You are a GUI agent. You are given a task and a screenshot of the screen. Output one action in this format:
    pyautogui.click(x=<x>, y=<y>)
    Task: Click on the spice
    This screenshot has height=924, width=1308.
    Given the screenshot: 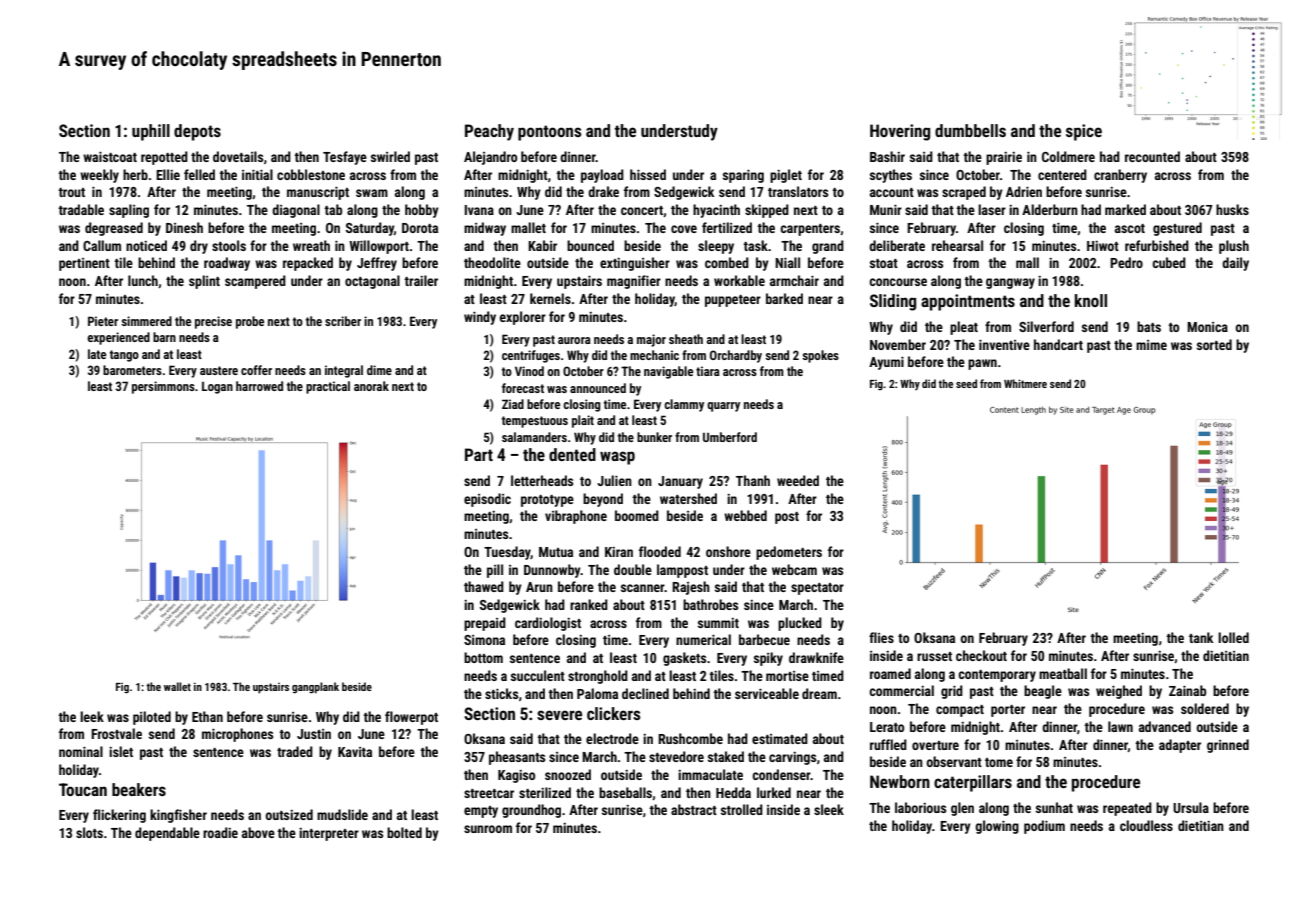 What is the action you would take?
    pyautogui.click(x=1084, y=132)
